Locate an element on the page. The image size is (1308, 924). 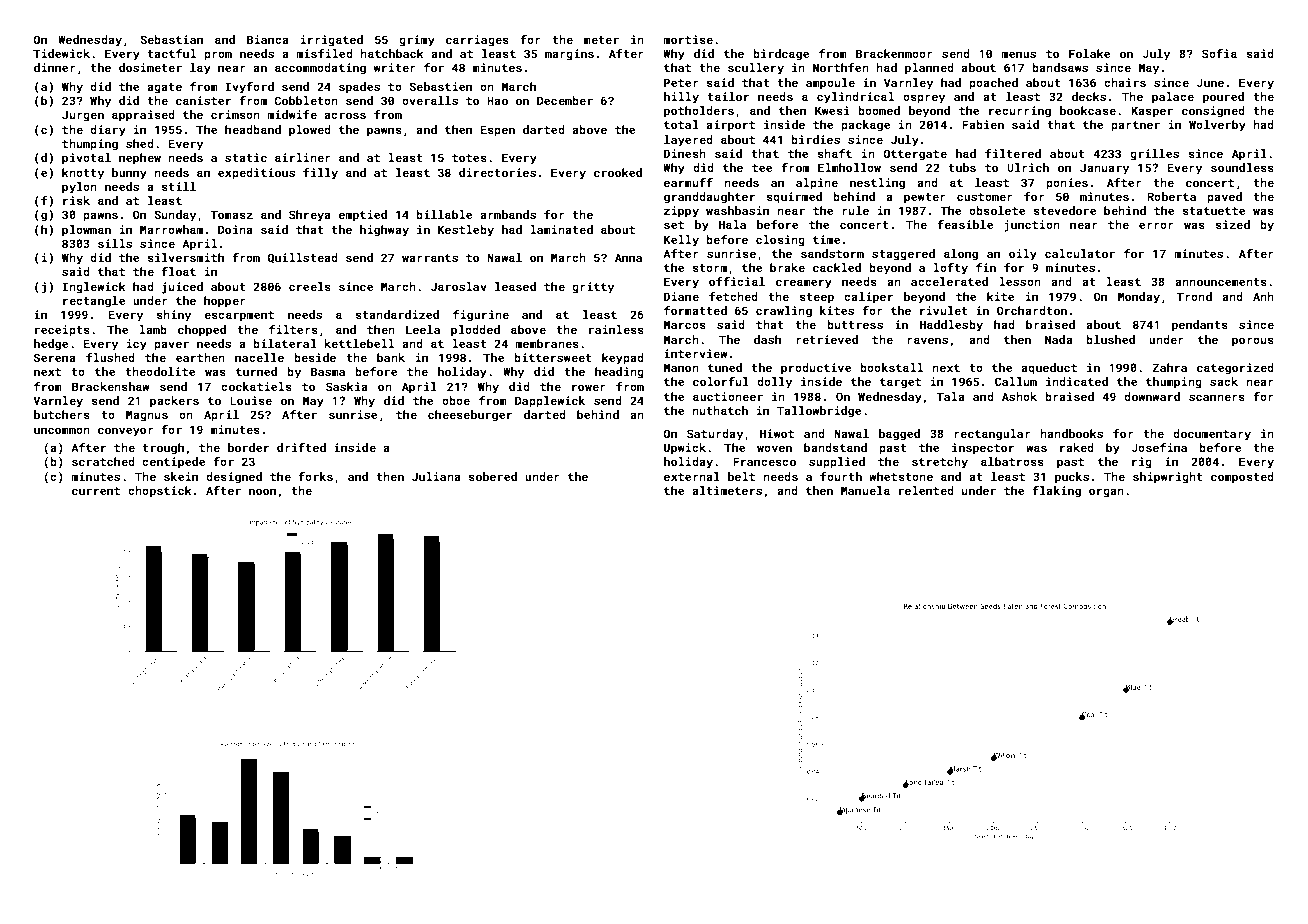
Inglewick is located at coordinates (94, 288).
